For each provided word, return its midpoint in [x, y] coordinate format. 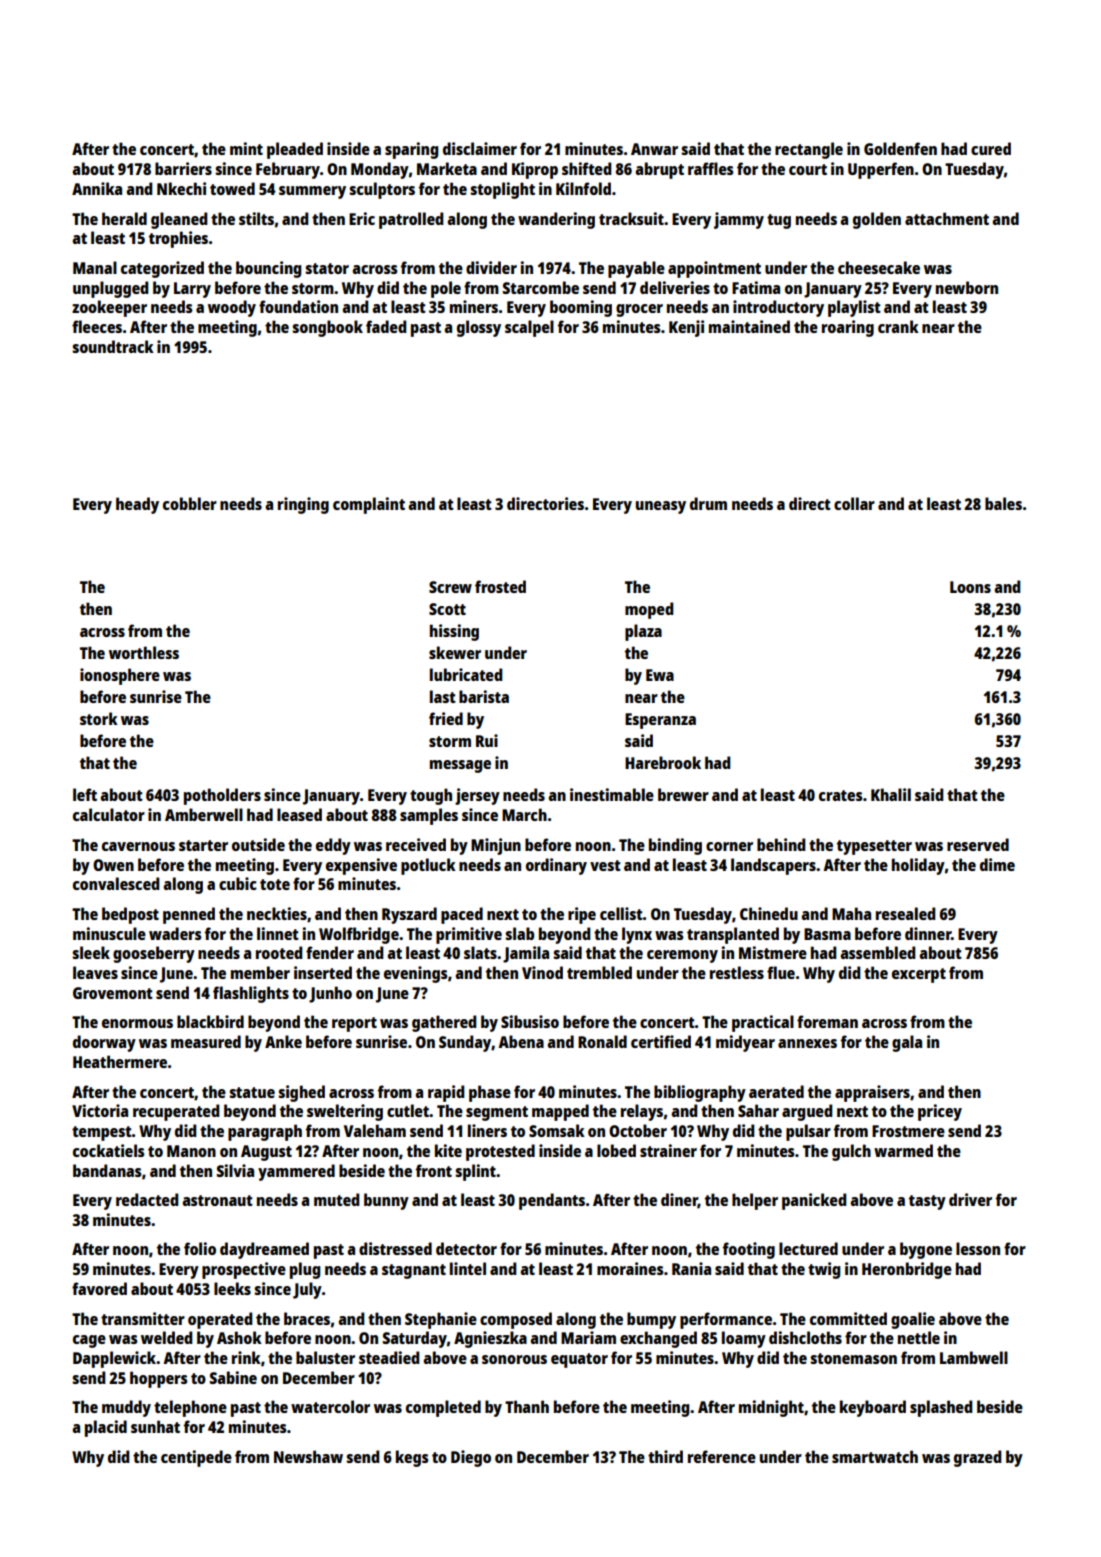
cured [991, 148]
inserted [323, 972]
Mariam [588, 1337]
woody [232, 308]
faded [386, 326]
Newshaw [308, 1456]
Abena [521, 1041]
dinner [928, 933]
